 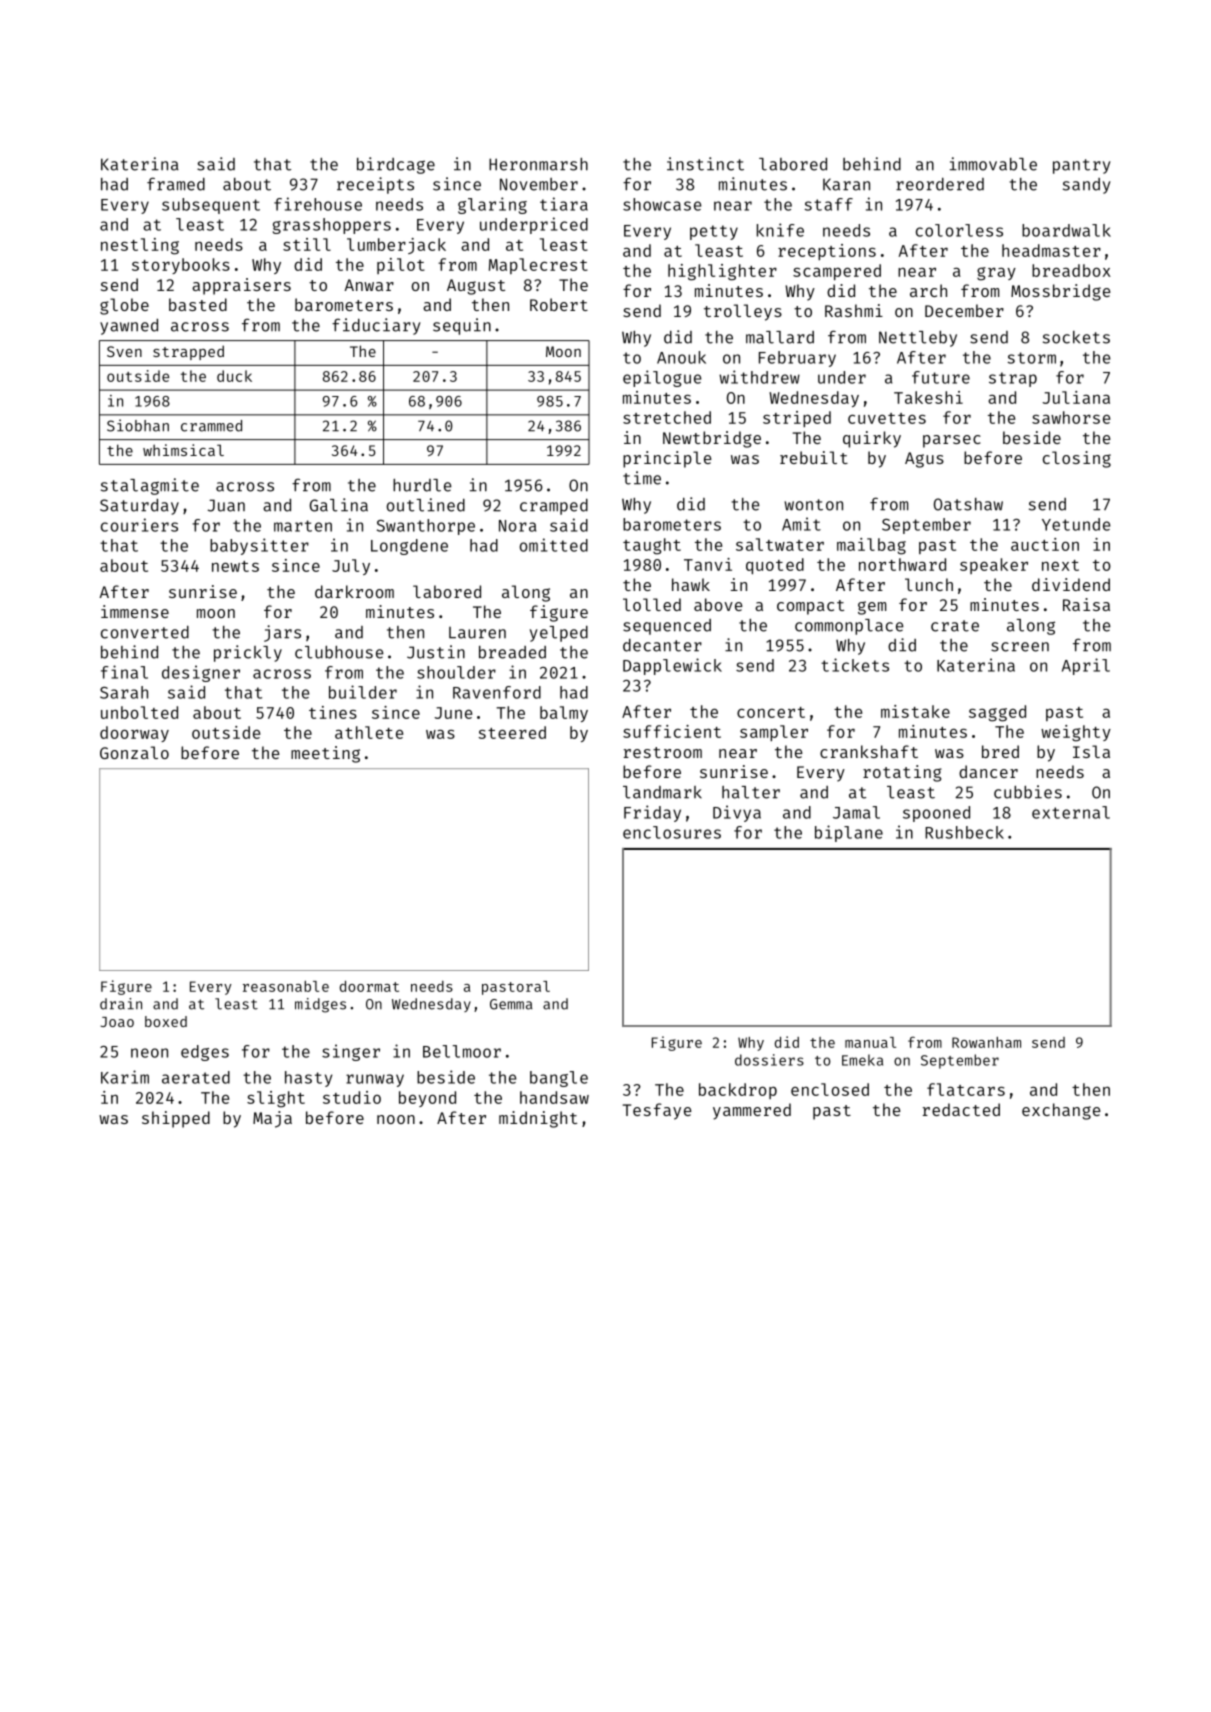 I want to click on meeting, so click(x=325, y=754).
